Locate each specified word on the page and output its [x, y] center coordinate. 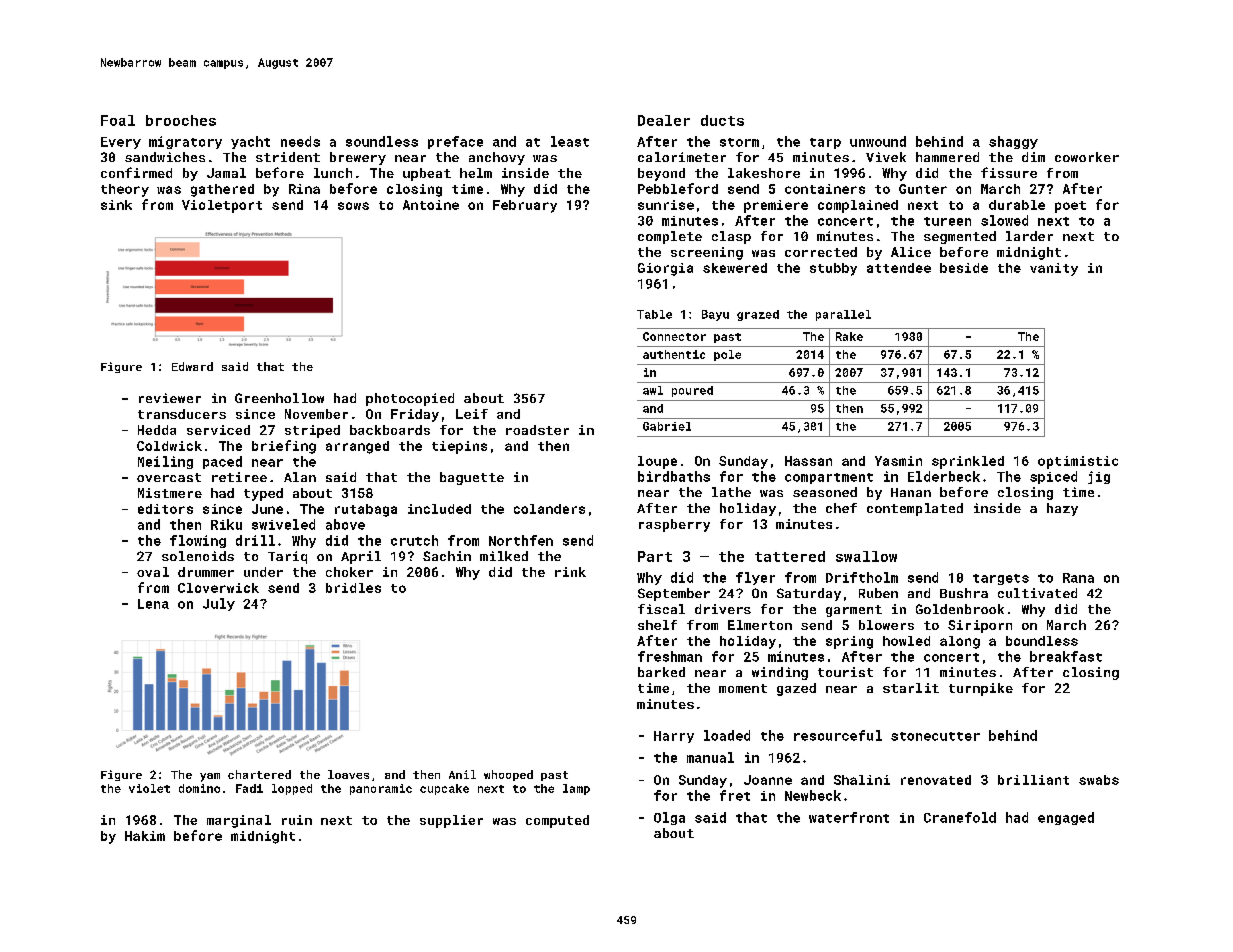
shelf [657, 625]
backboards [390, 430]
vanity [1054, 269]
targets [1001, 579]
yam [210, 777]
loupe [657, 462]
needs [300, 141]
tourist [845, 672]
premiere [776, 206]
